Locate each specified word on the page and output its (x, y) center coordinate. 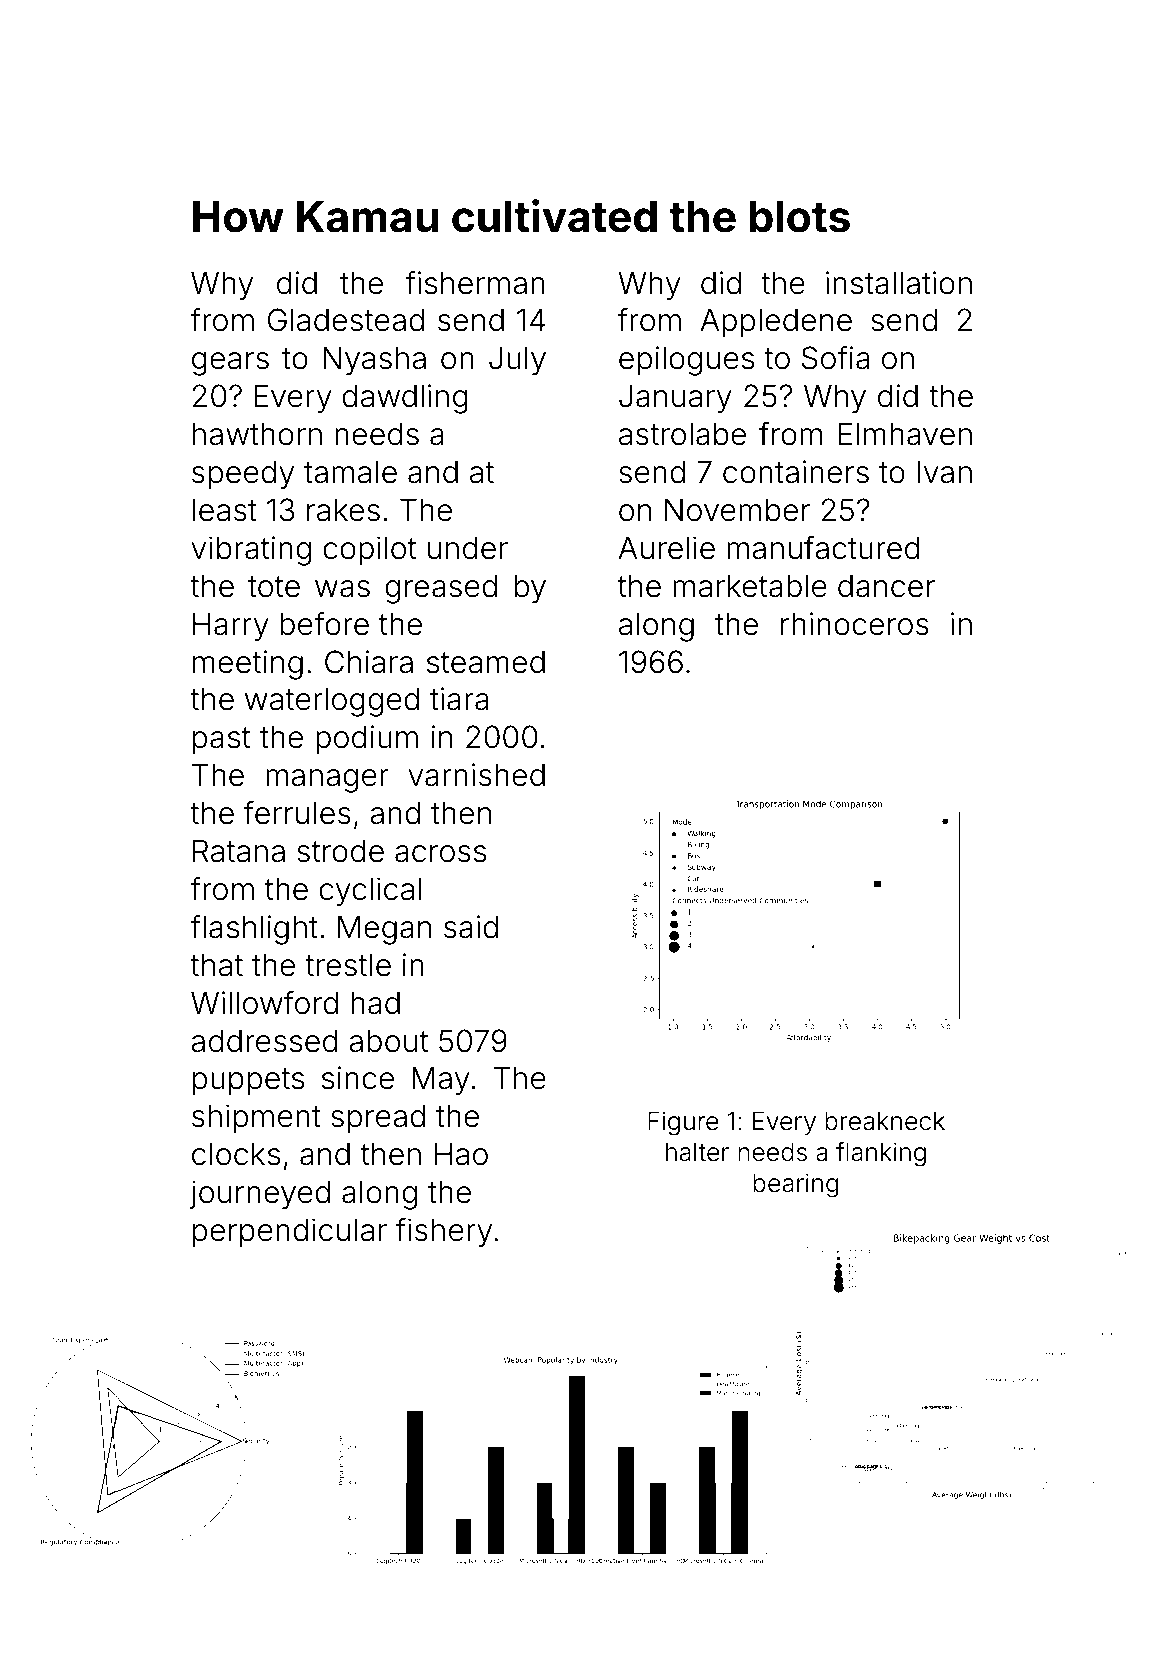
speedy (243, 475)
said (471, 927)
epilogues (686, 361)
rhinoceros (855, 624)
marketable (750, 586)
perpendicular (290, 1233)
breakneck (885, 1121)
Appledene (776, 323)
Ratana (239, 851)
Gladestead (346, 320)
